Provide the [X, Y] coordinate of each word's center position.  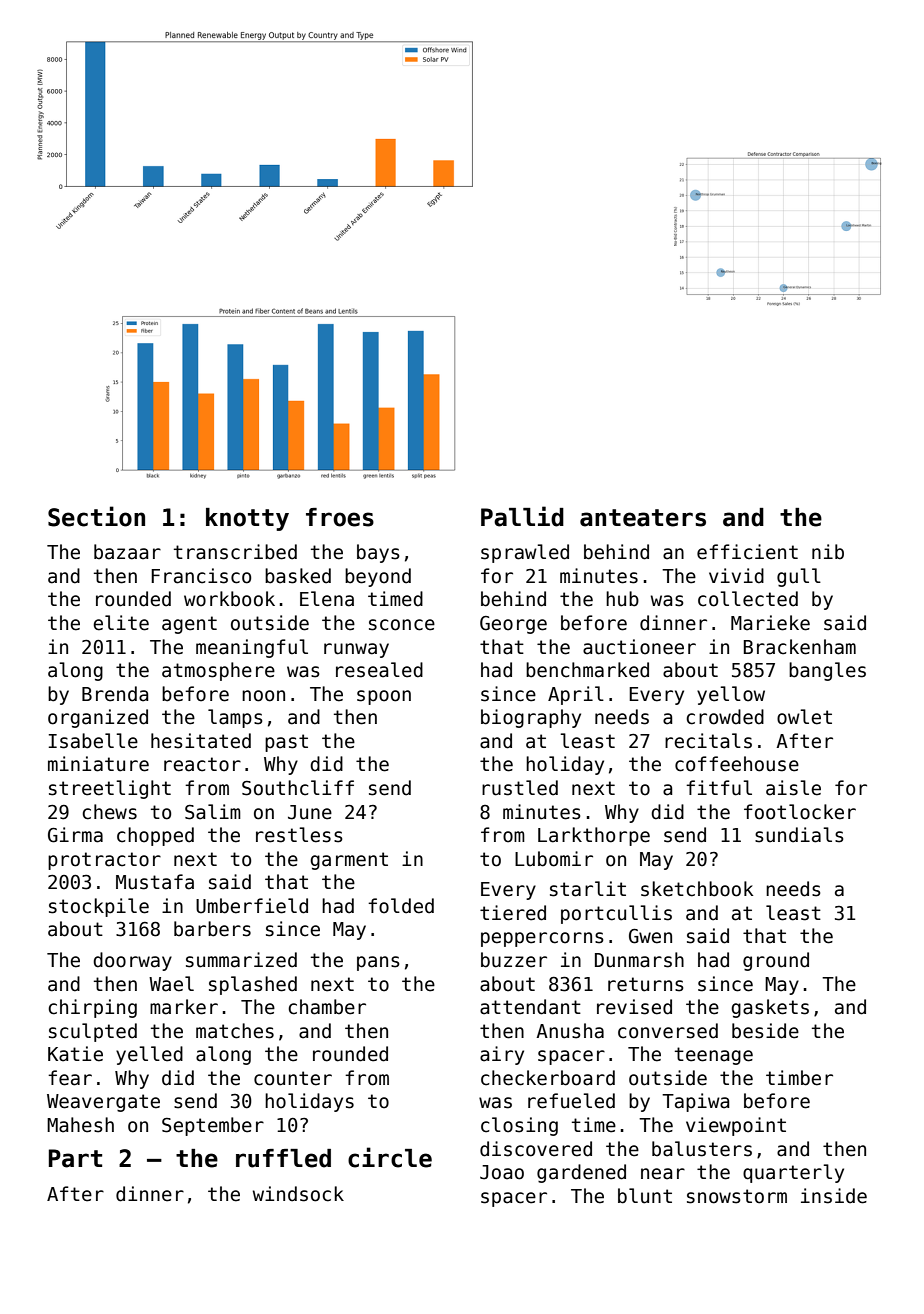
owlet [804, 717]
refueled [571, 1101]
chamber [327, 1007]
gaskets [770, 1008]
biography [531, 718]
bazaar [127, 552]
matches [235, 1031]
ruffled [283, 1158]
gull [799, 577]
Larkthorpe [594, 836]
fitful [719, 788]
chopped [155, 836]
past [286, 743]
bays [378, 553]
